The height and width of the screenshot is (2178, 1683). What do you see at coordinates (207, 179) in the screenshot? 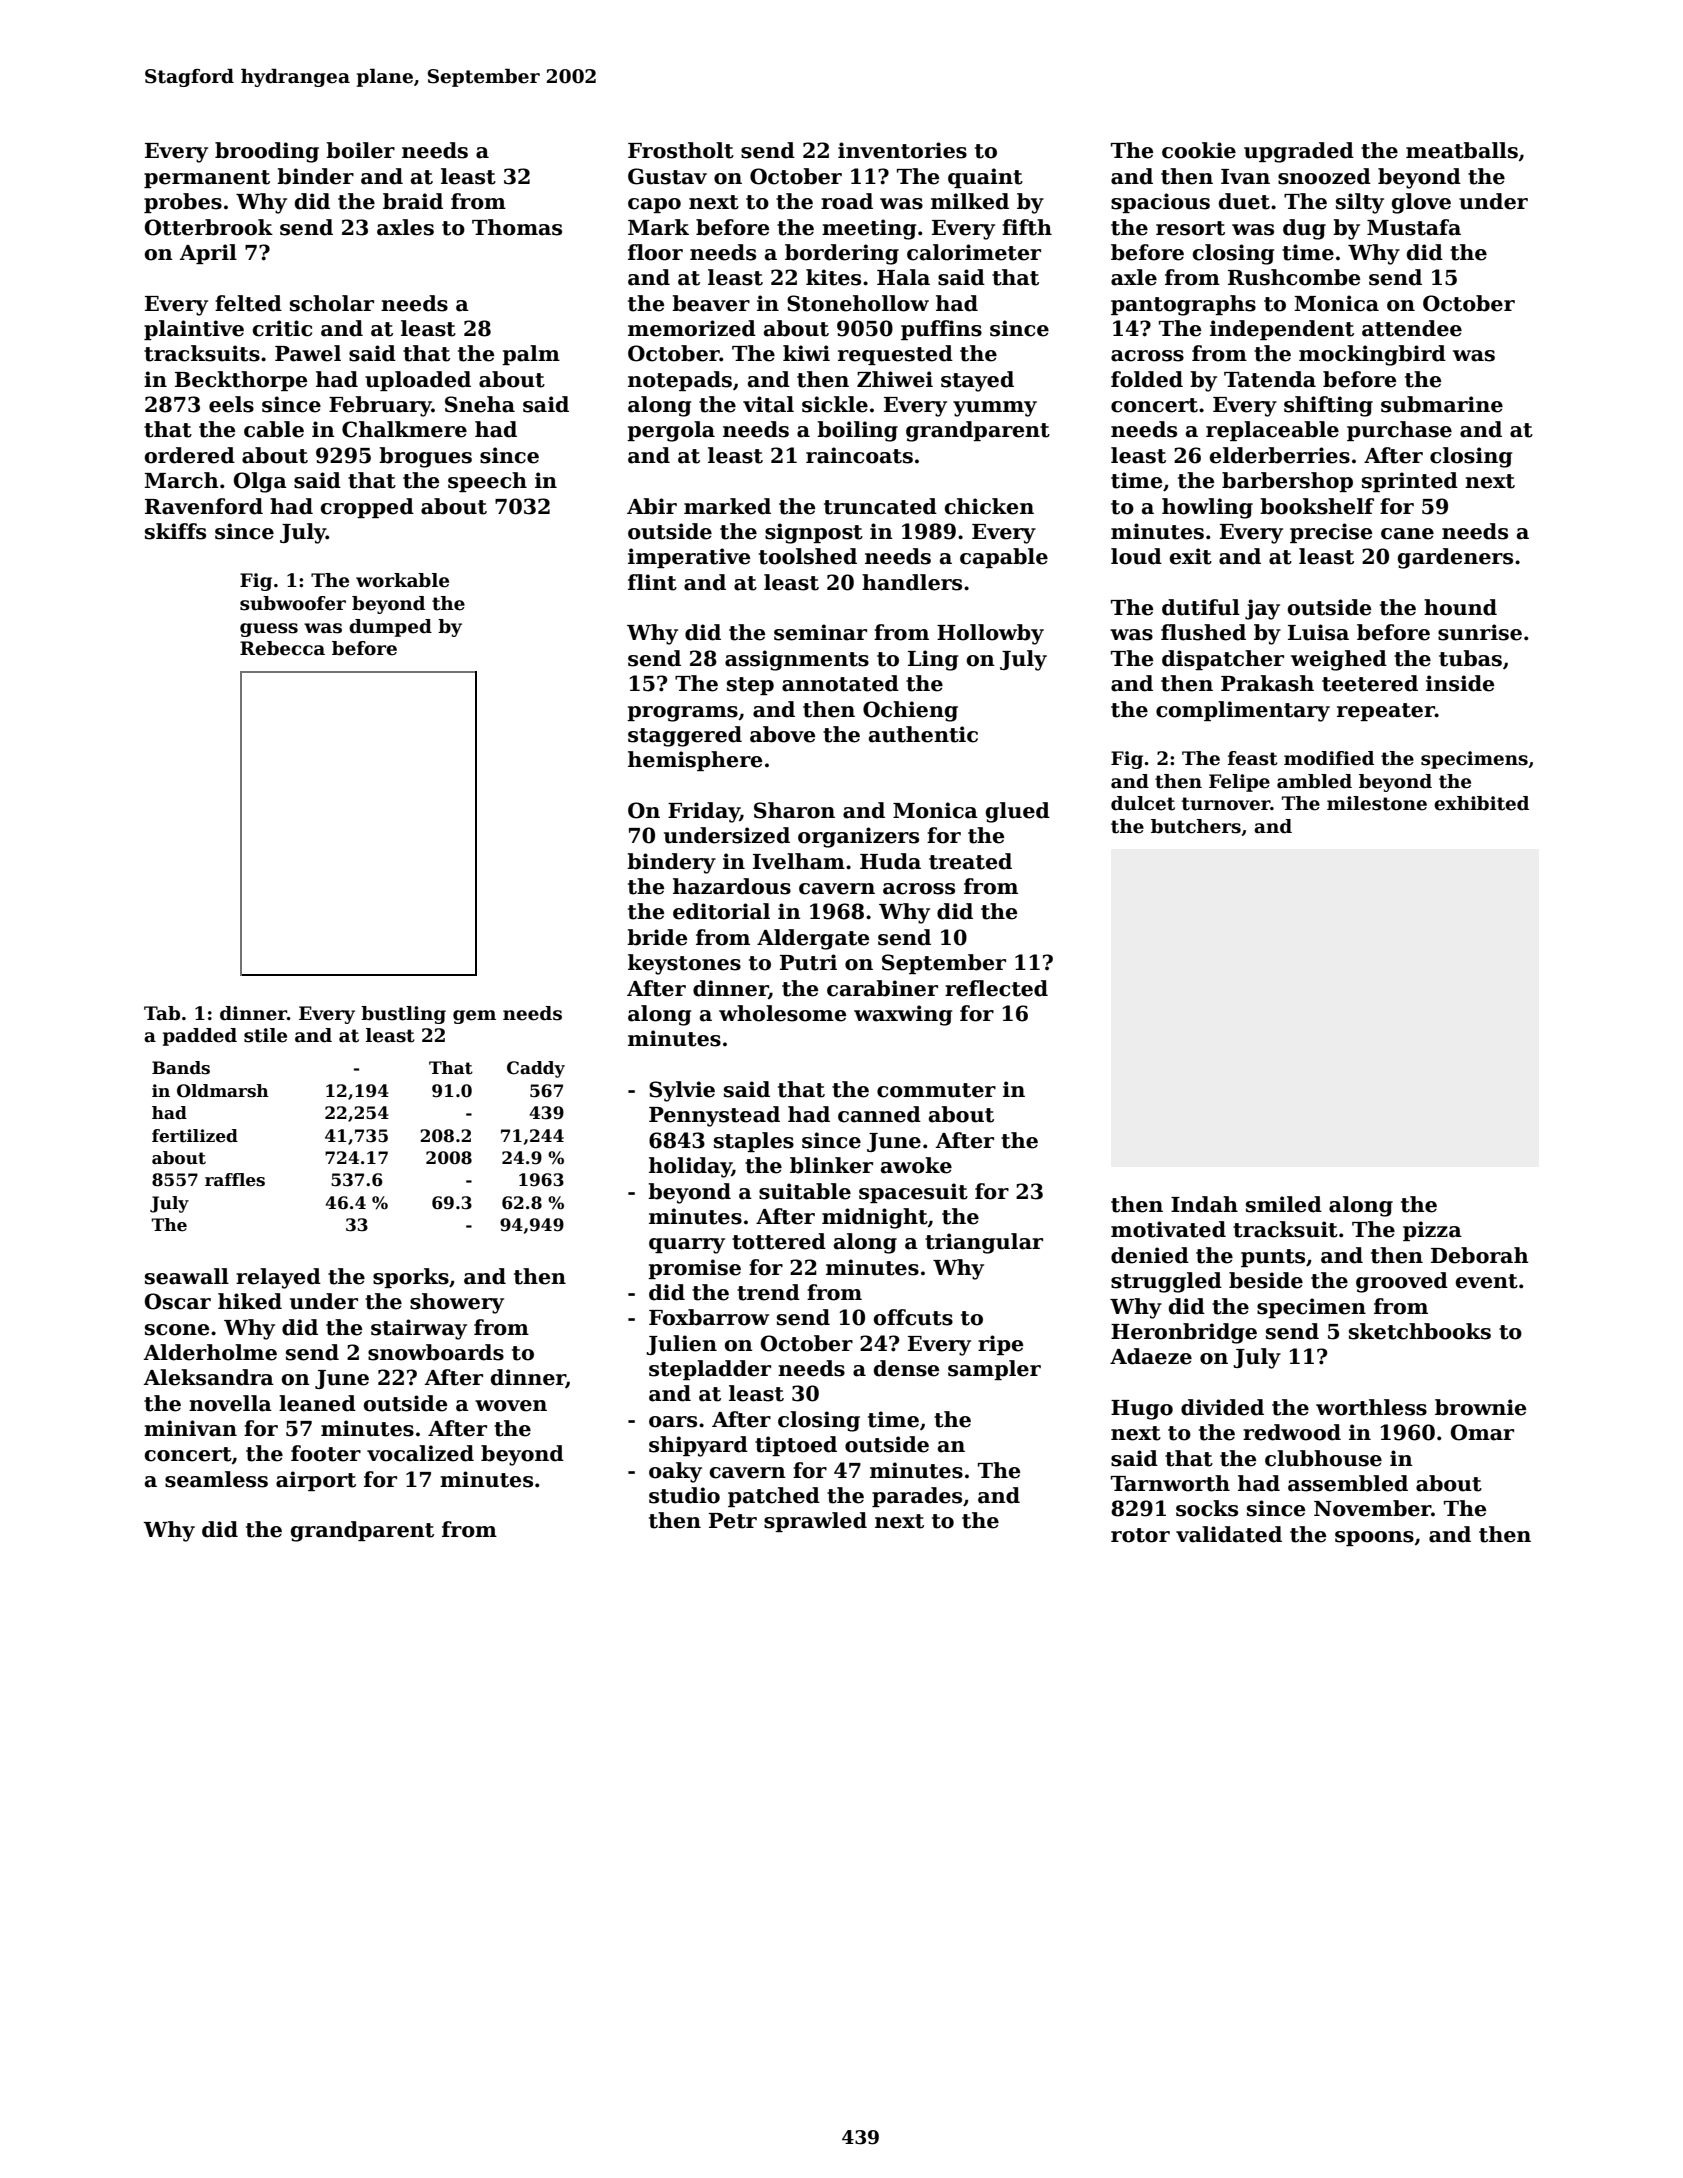
I see `permanent` at bounding box center [207, 179].
